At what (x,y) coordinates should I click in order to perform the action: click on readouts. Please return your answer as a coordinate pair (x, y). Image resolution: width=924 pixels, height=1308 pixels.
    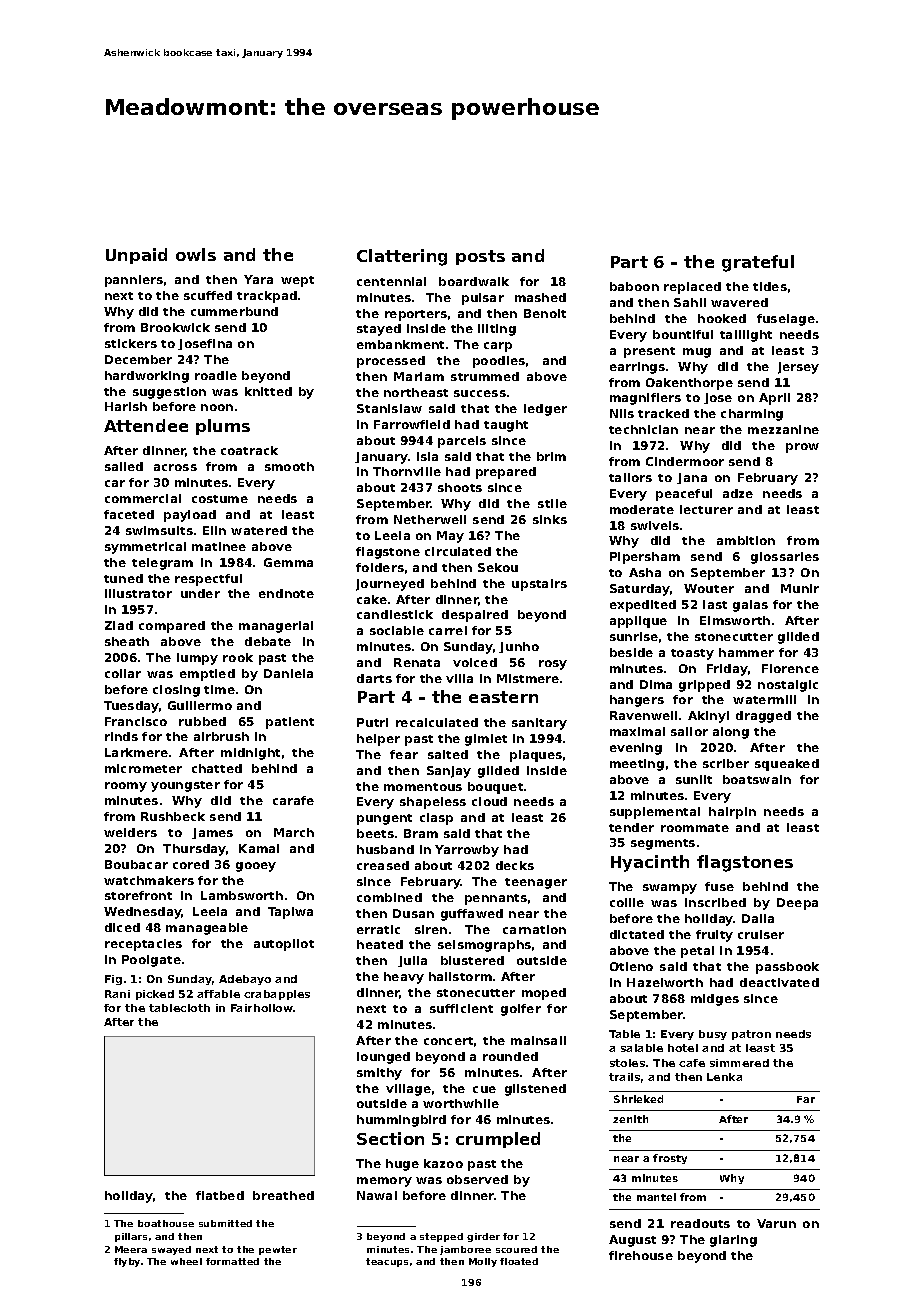
    Looking at the image, I should click on (700, 1223).
